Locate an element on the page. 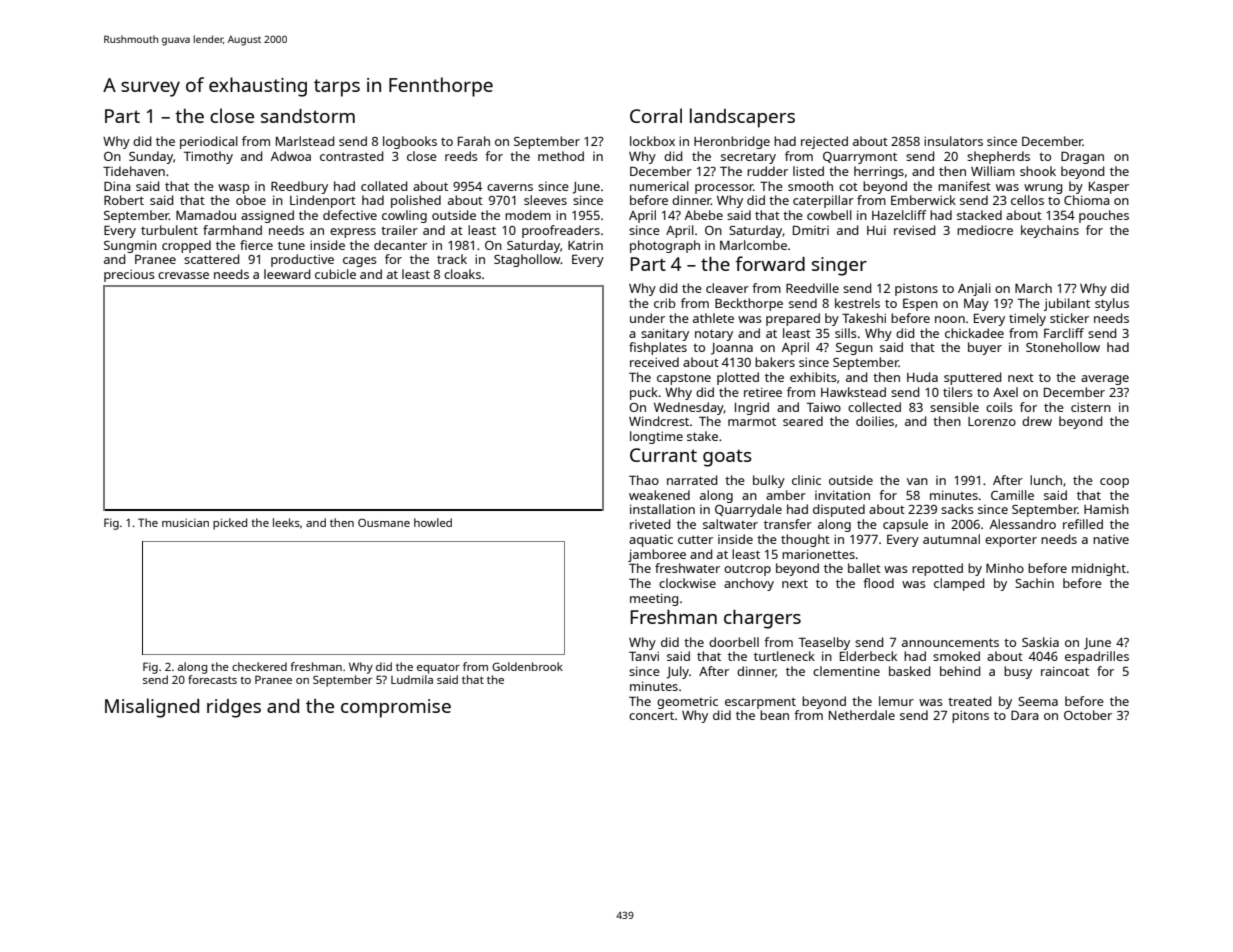  chargers is located at coordinates (762, 619).
